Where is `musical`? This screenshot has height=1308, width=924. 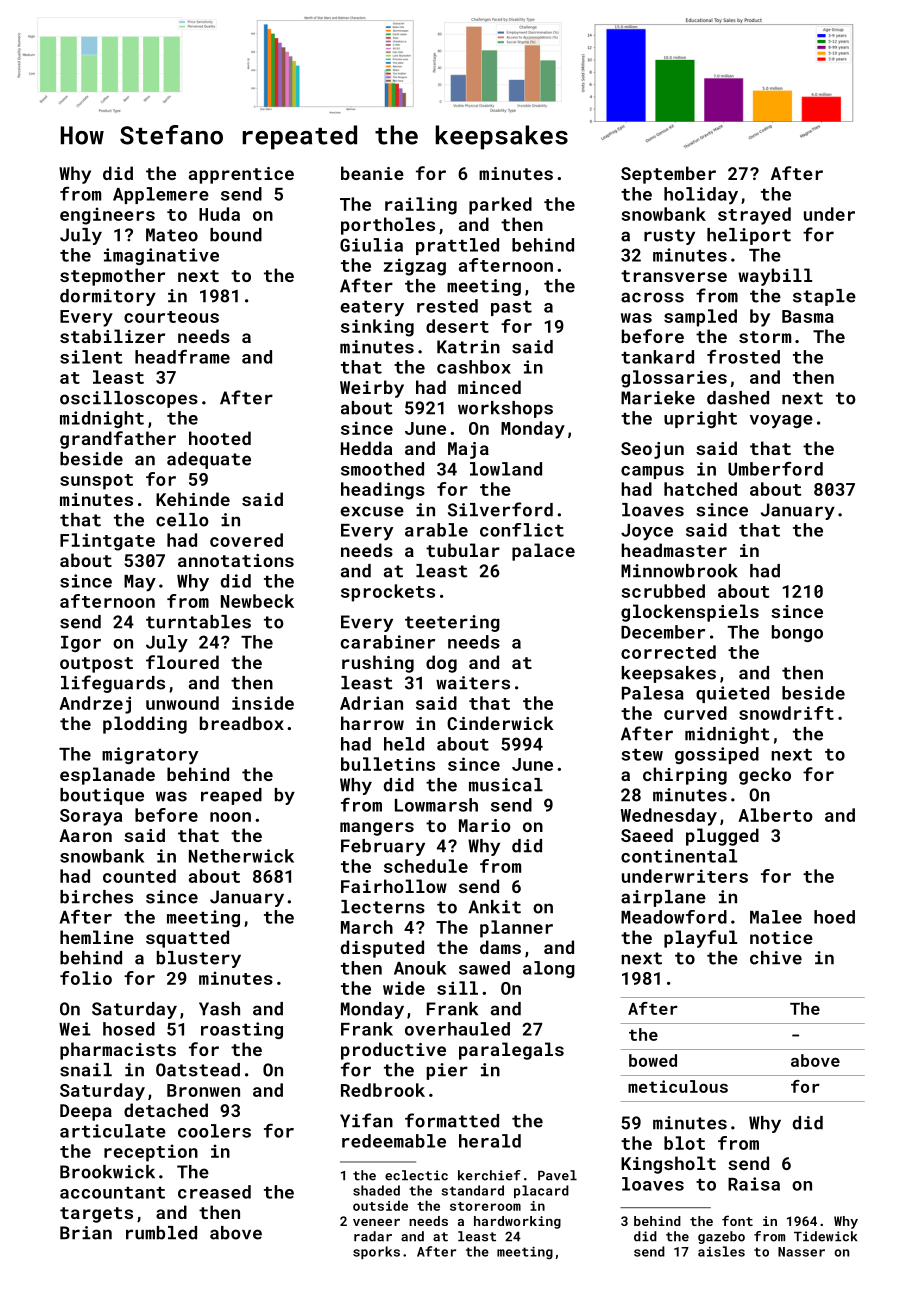
musical is located at coordinates (506, 785).
